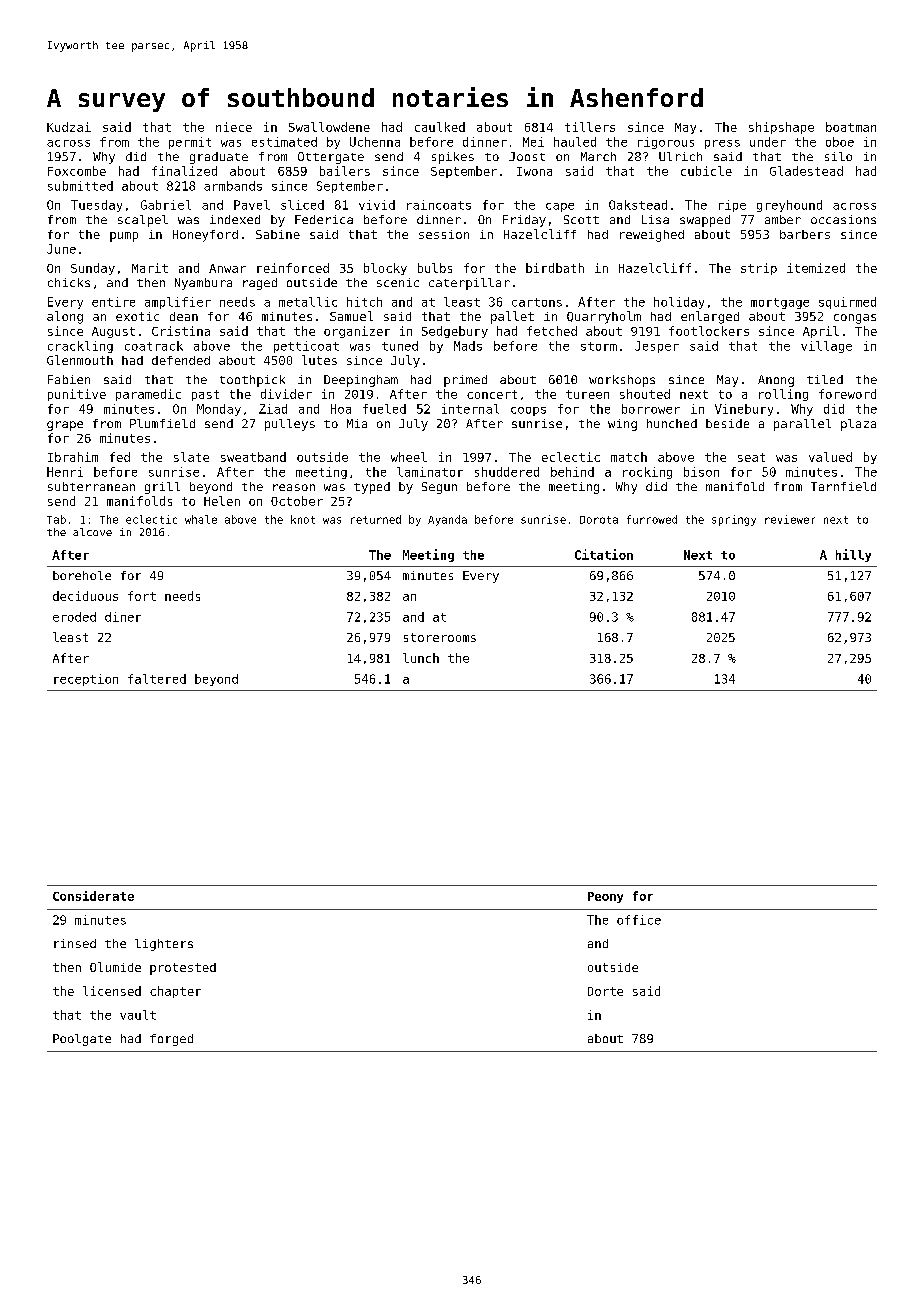  Describe the element at coordinates (80, 360) in the screenshot. I see `Glenmouth` at that location.
